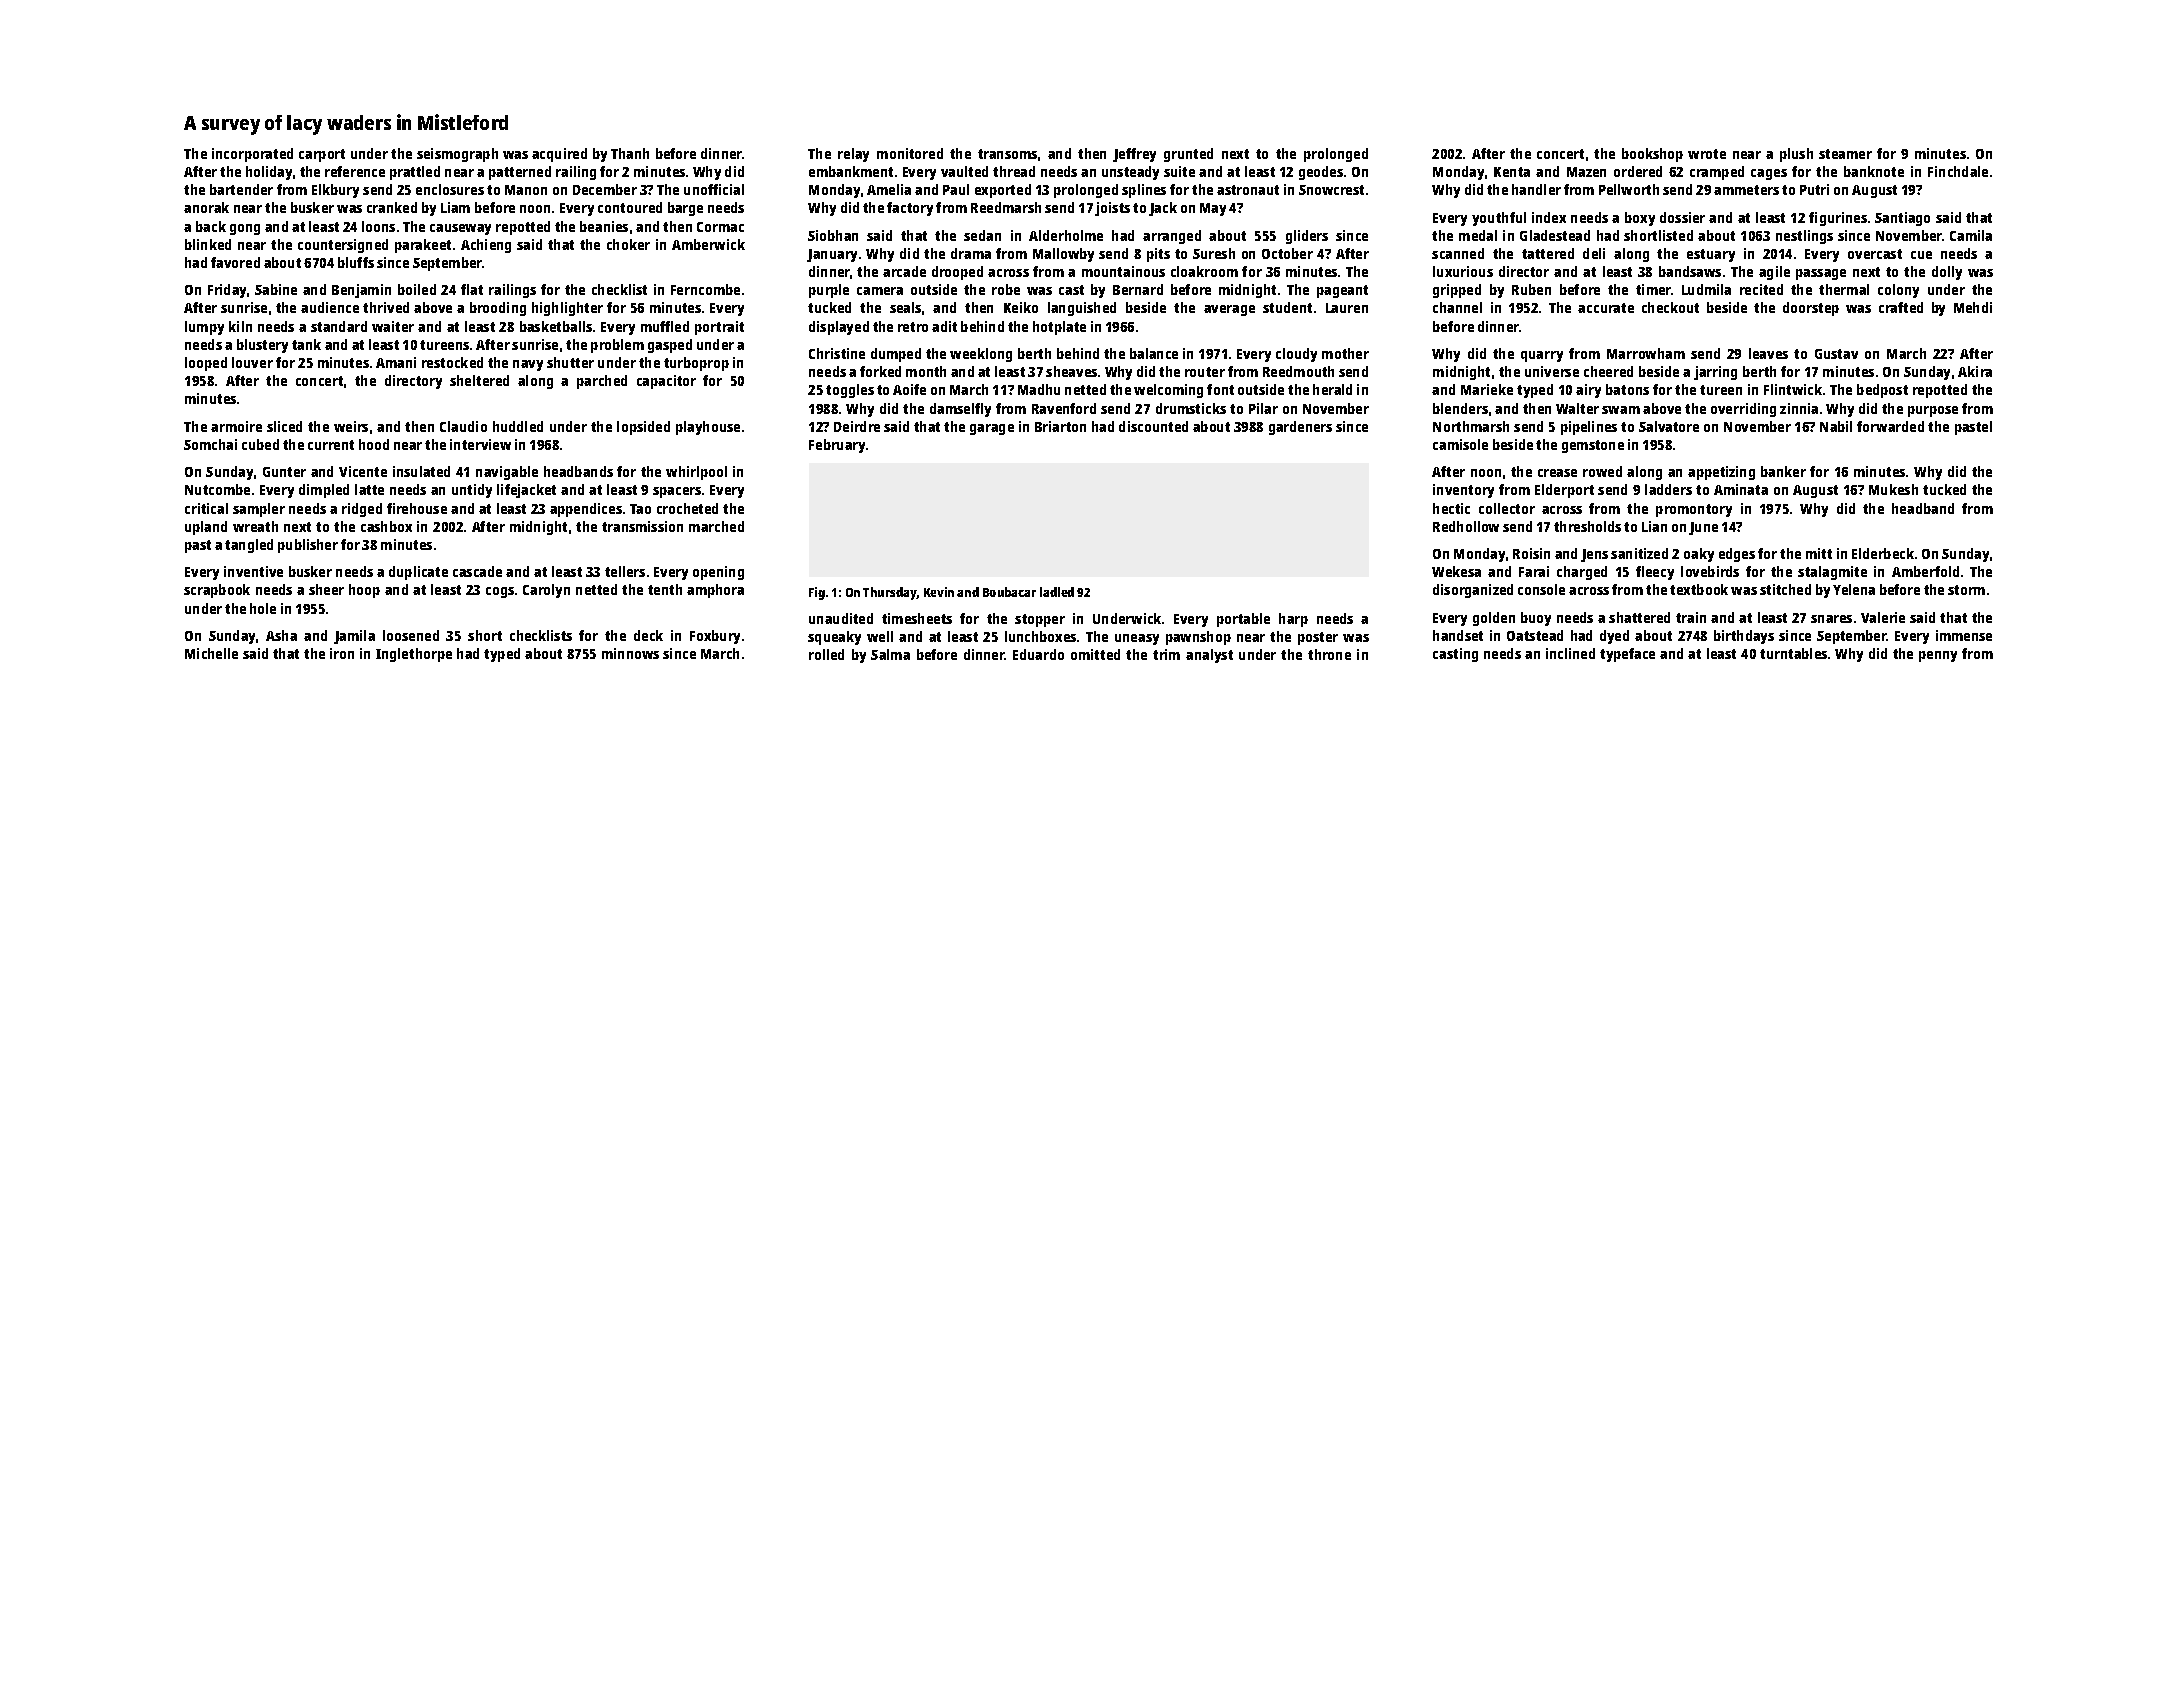  Describe the element at coordinates (1785, 589) in the screenshot. I see `stitched` at that location.
